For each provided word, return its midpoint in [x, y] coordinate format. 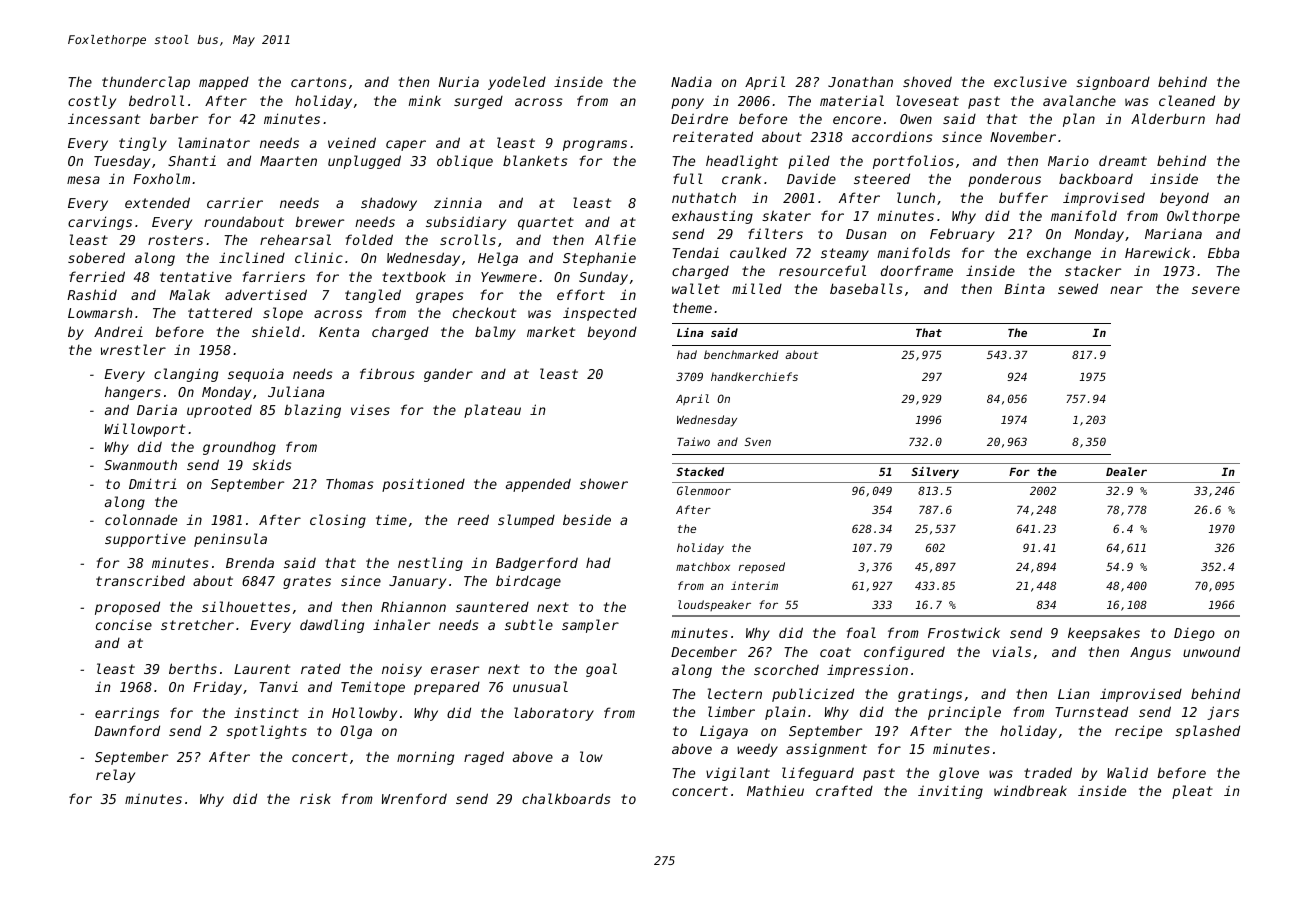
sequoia [256, 375]
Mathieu [775, 790]
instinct [266, 712]
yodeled [517, 83]
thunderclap [146, 83]
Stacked [700, 471]
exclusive [1030, 81]
